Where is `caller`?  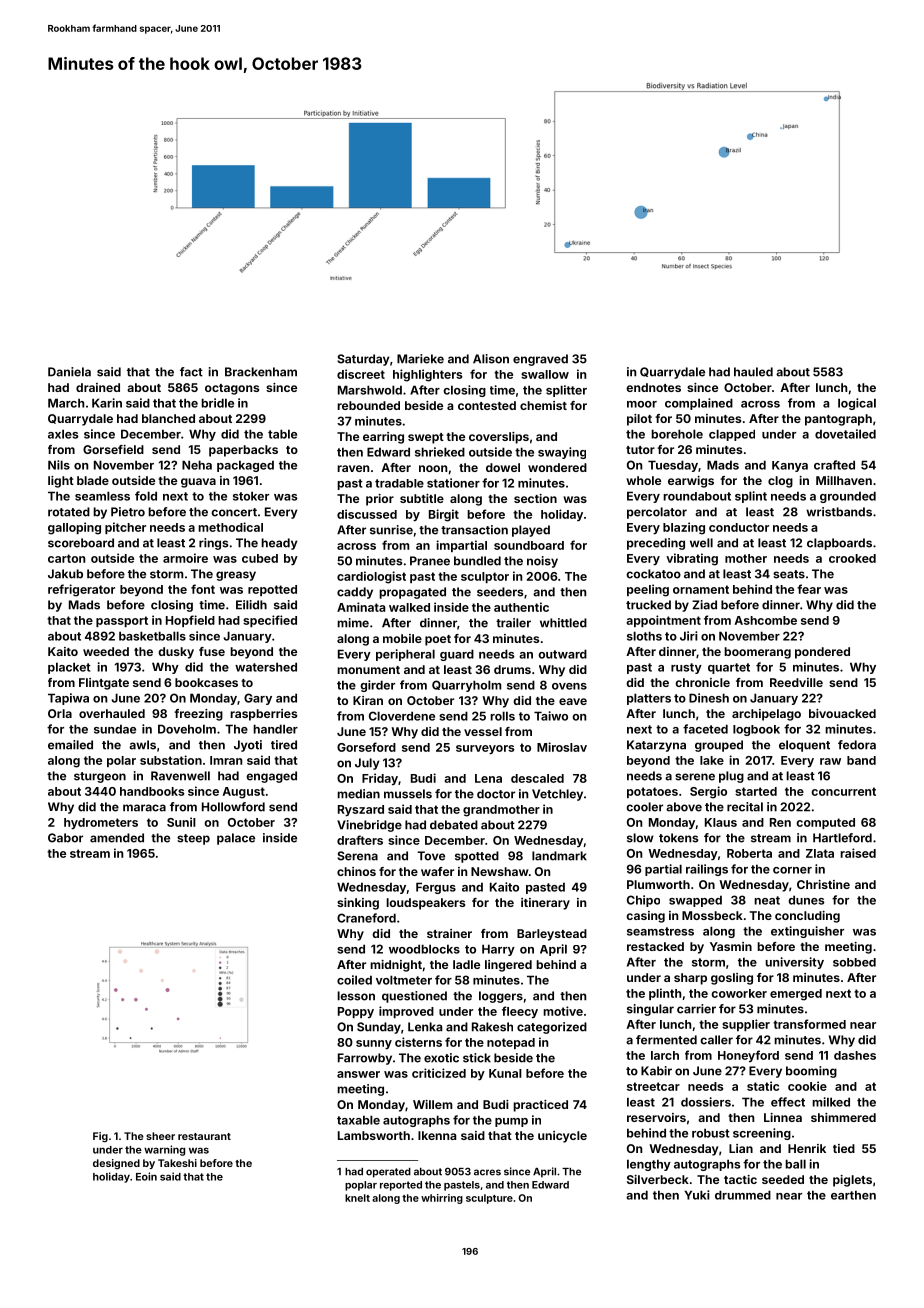
caller is located at coordinates (717, 1040).
